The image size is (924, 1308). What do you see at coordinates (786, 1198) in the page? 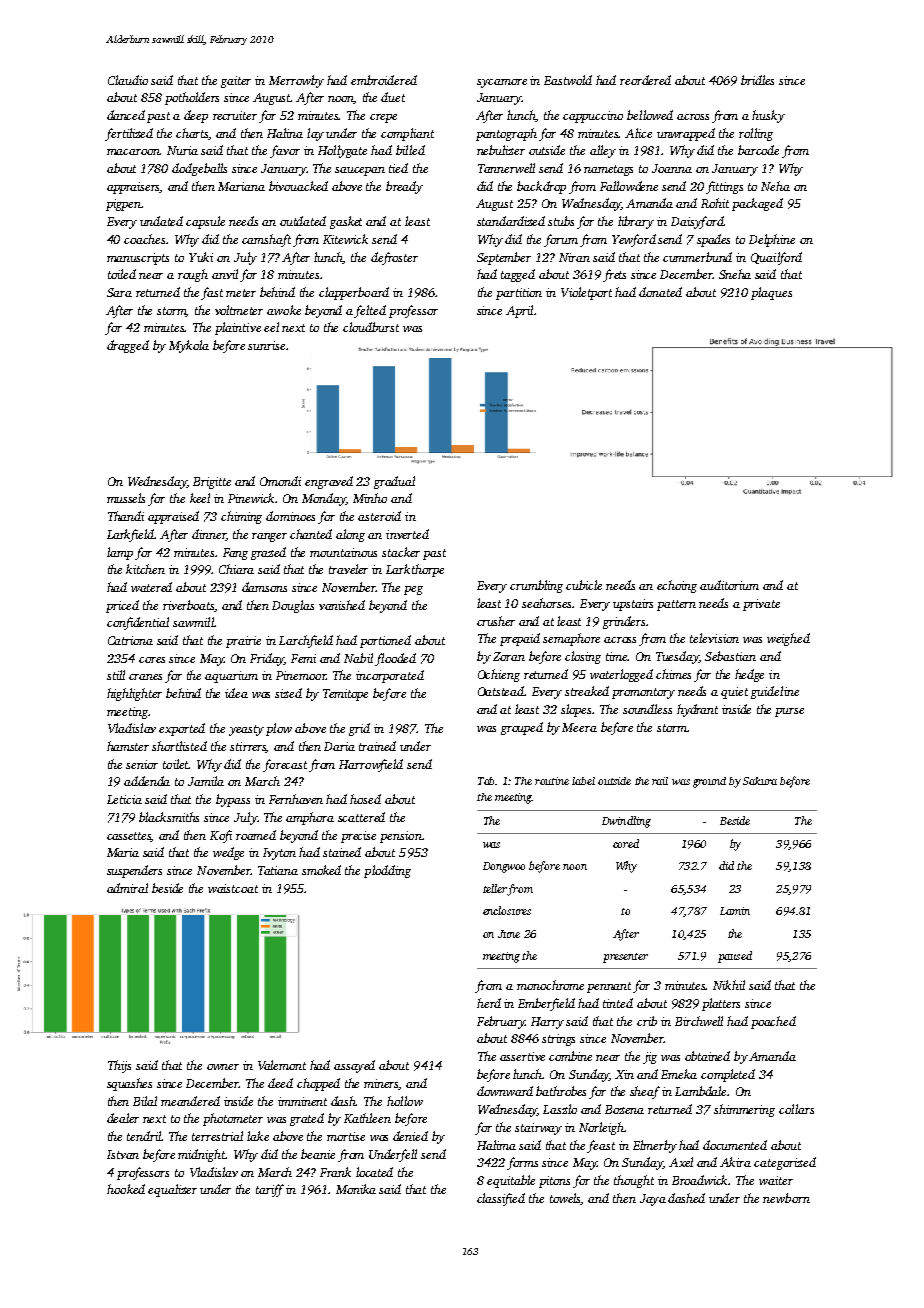
I see `newborn` at bounding box center [786, 1198].
